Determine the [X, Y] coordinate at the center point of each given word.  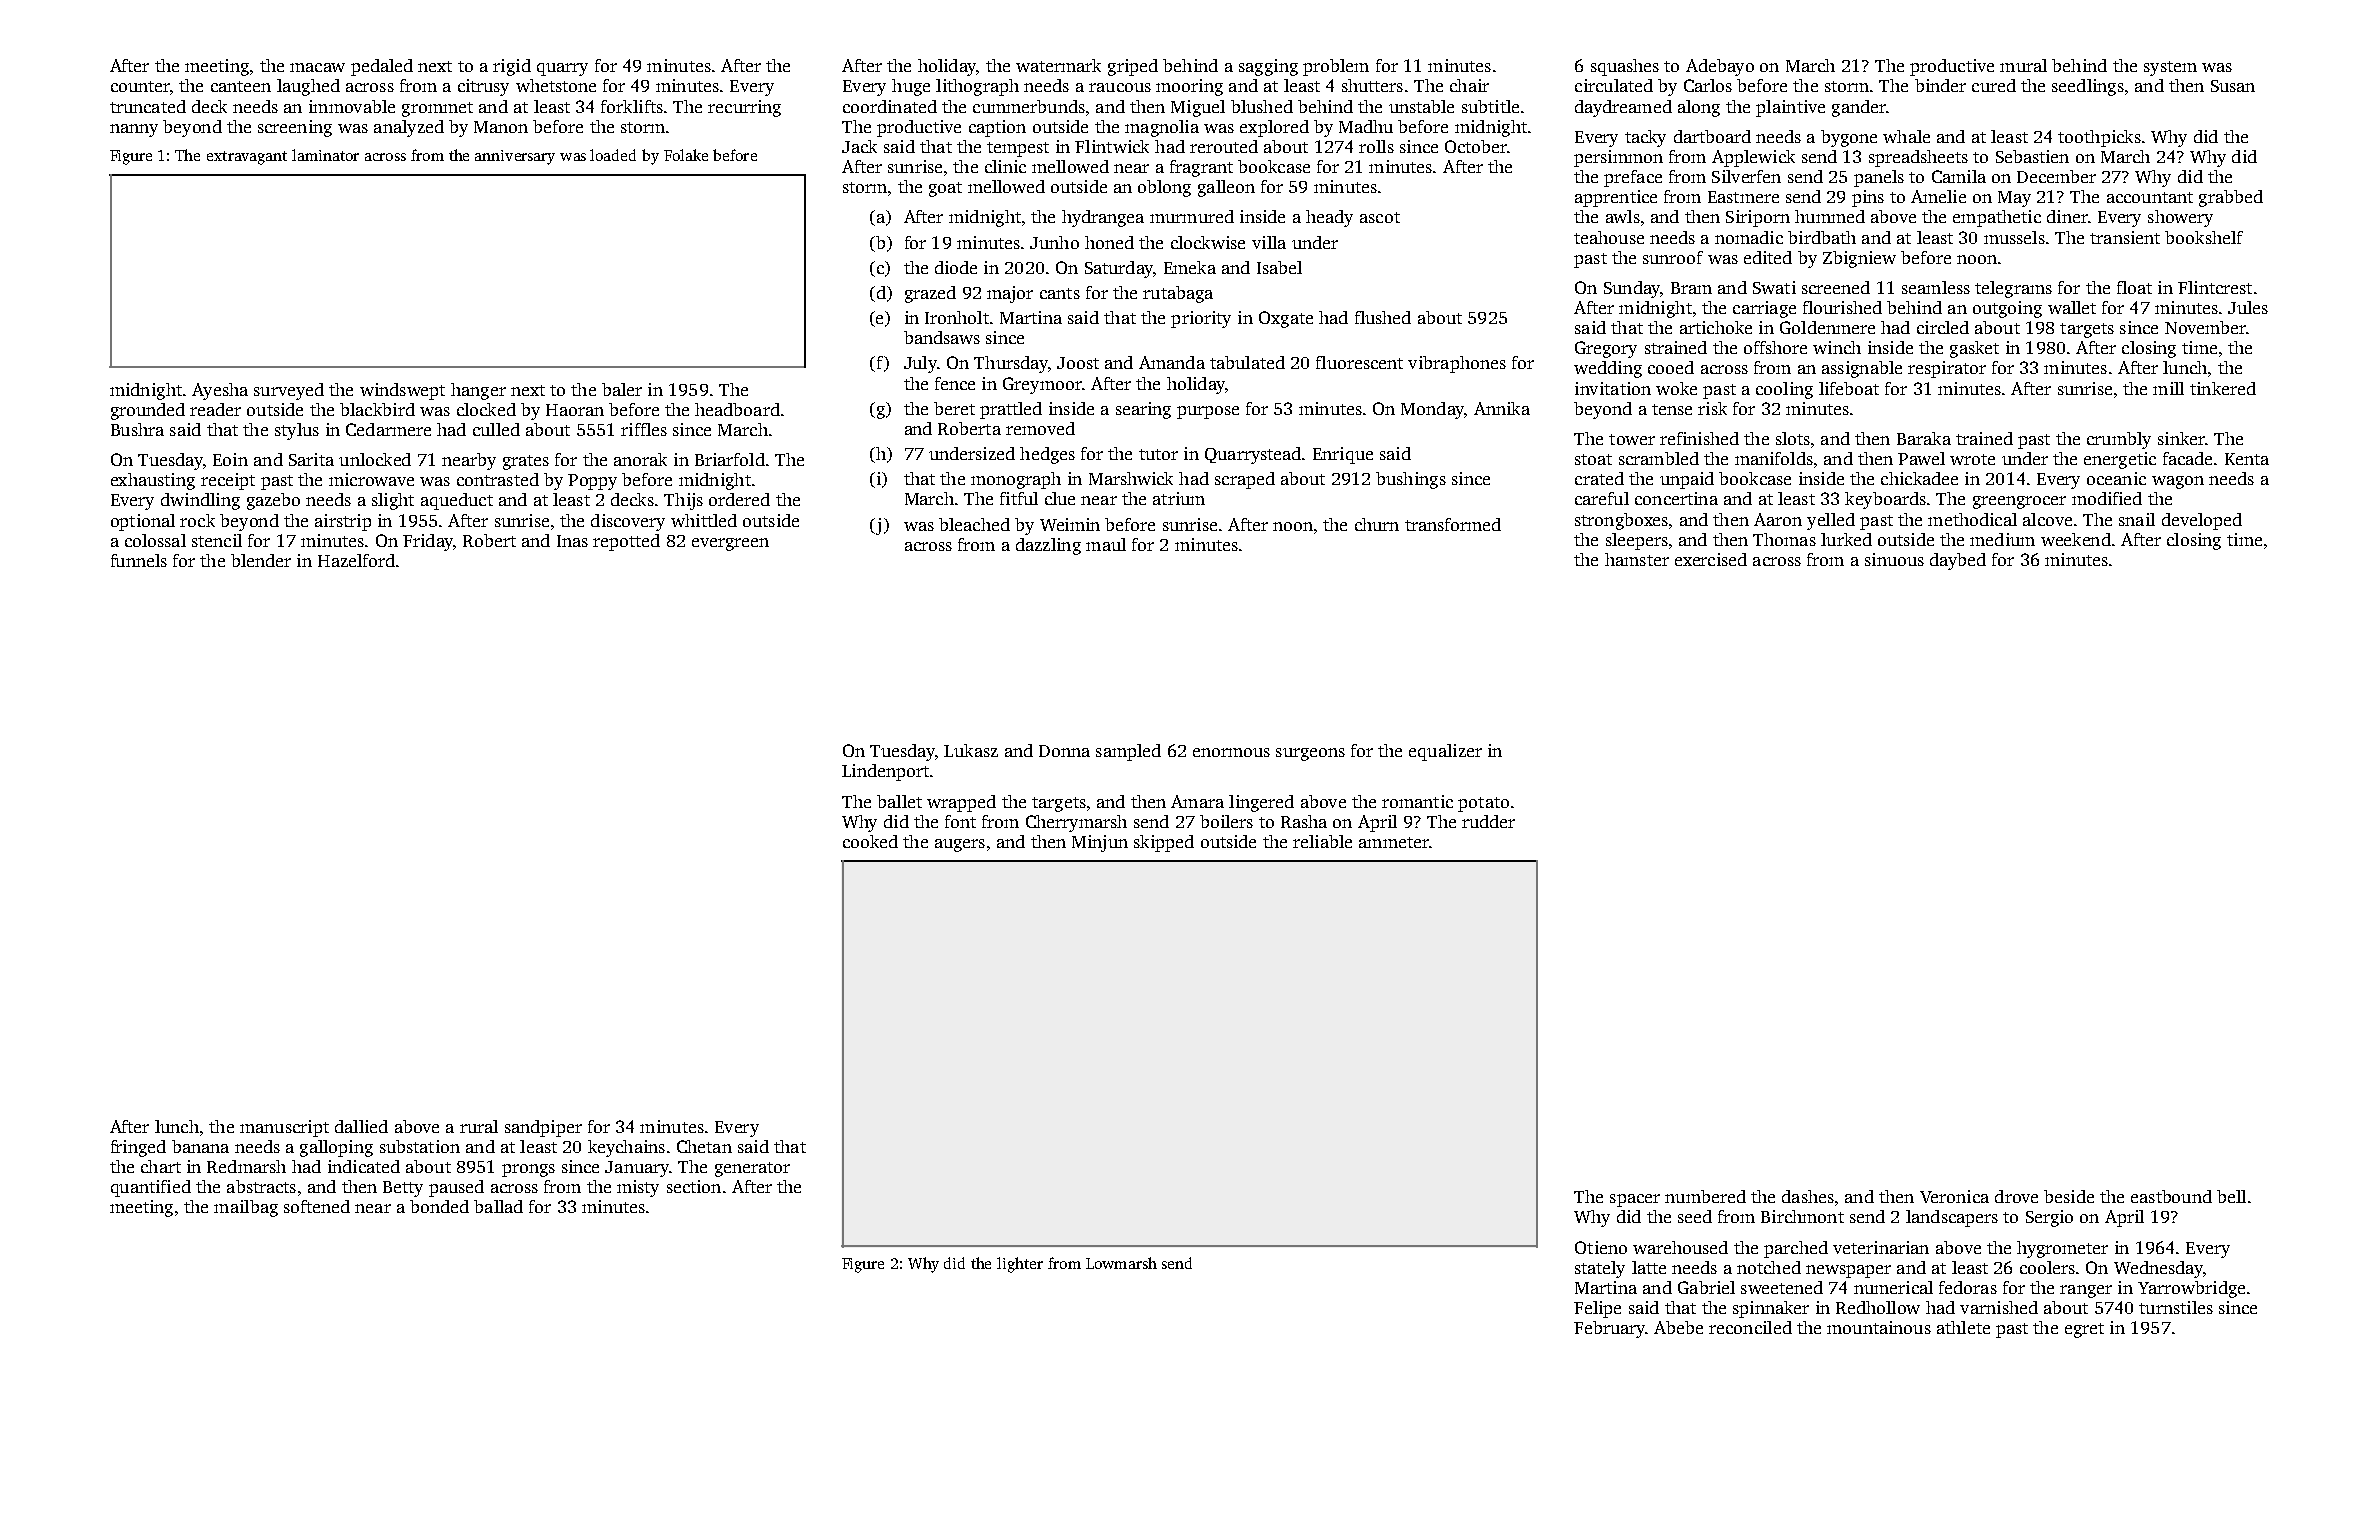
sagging [1268, 67]
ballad [498, 1206]
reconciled [1750, 1327]
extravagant [247, 158]
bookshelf [2204, 237]
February [1609, 1329]
